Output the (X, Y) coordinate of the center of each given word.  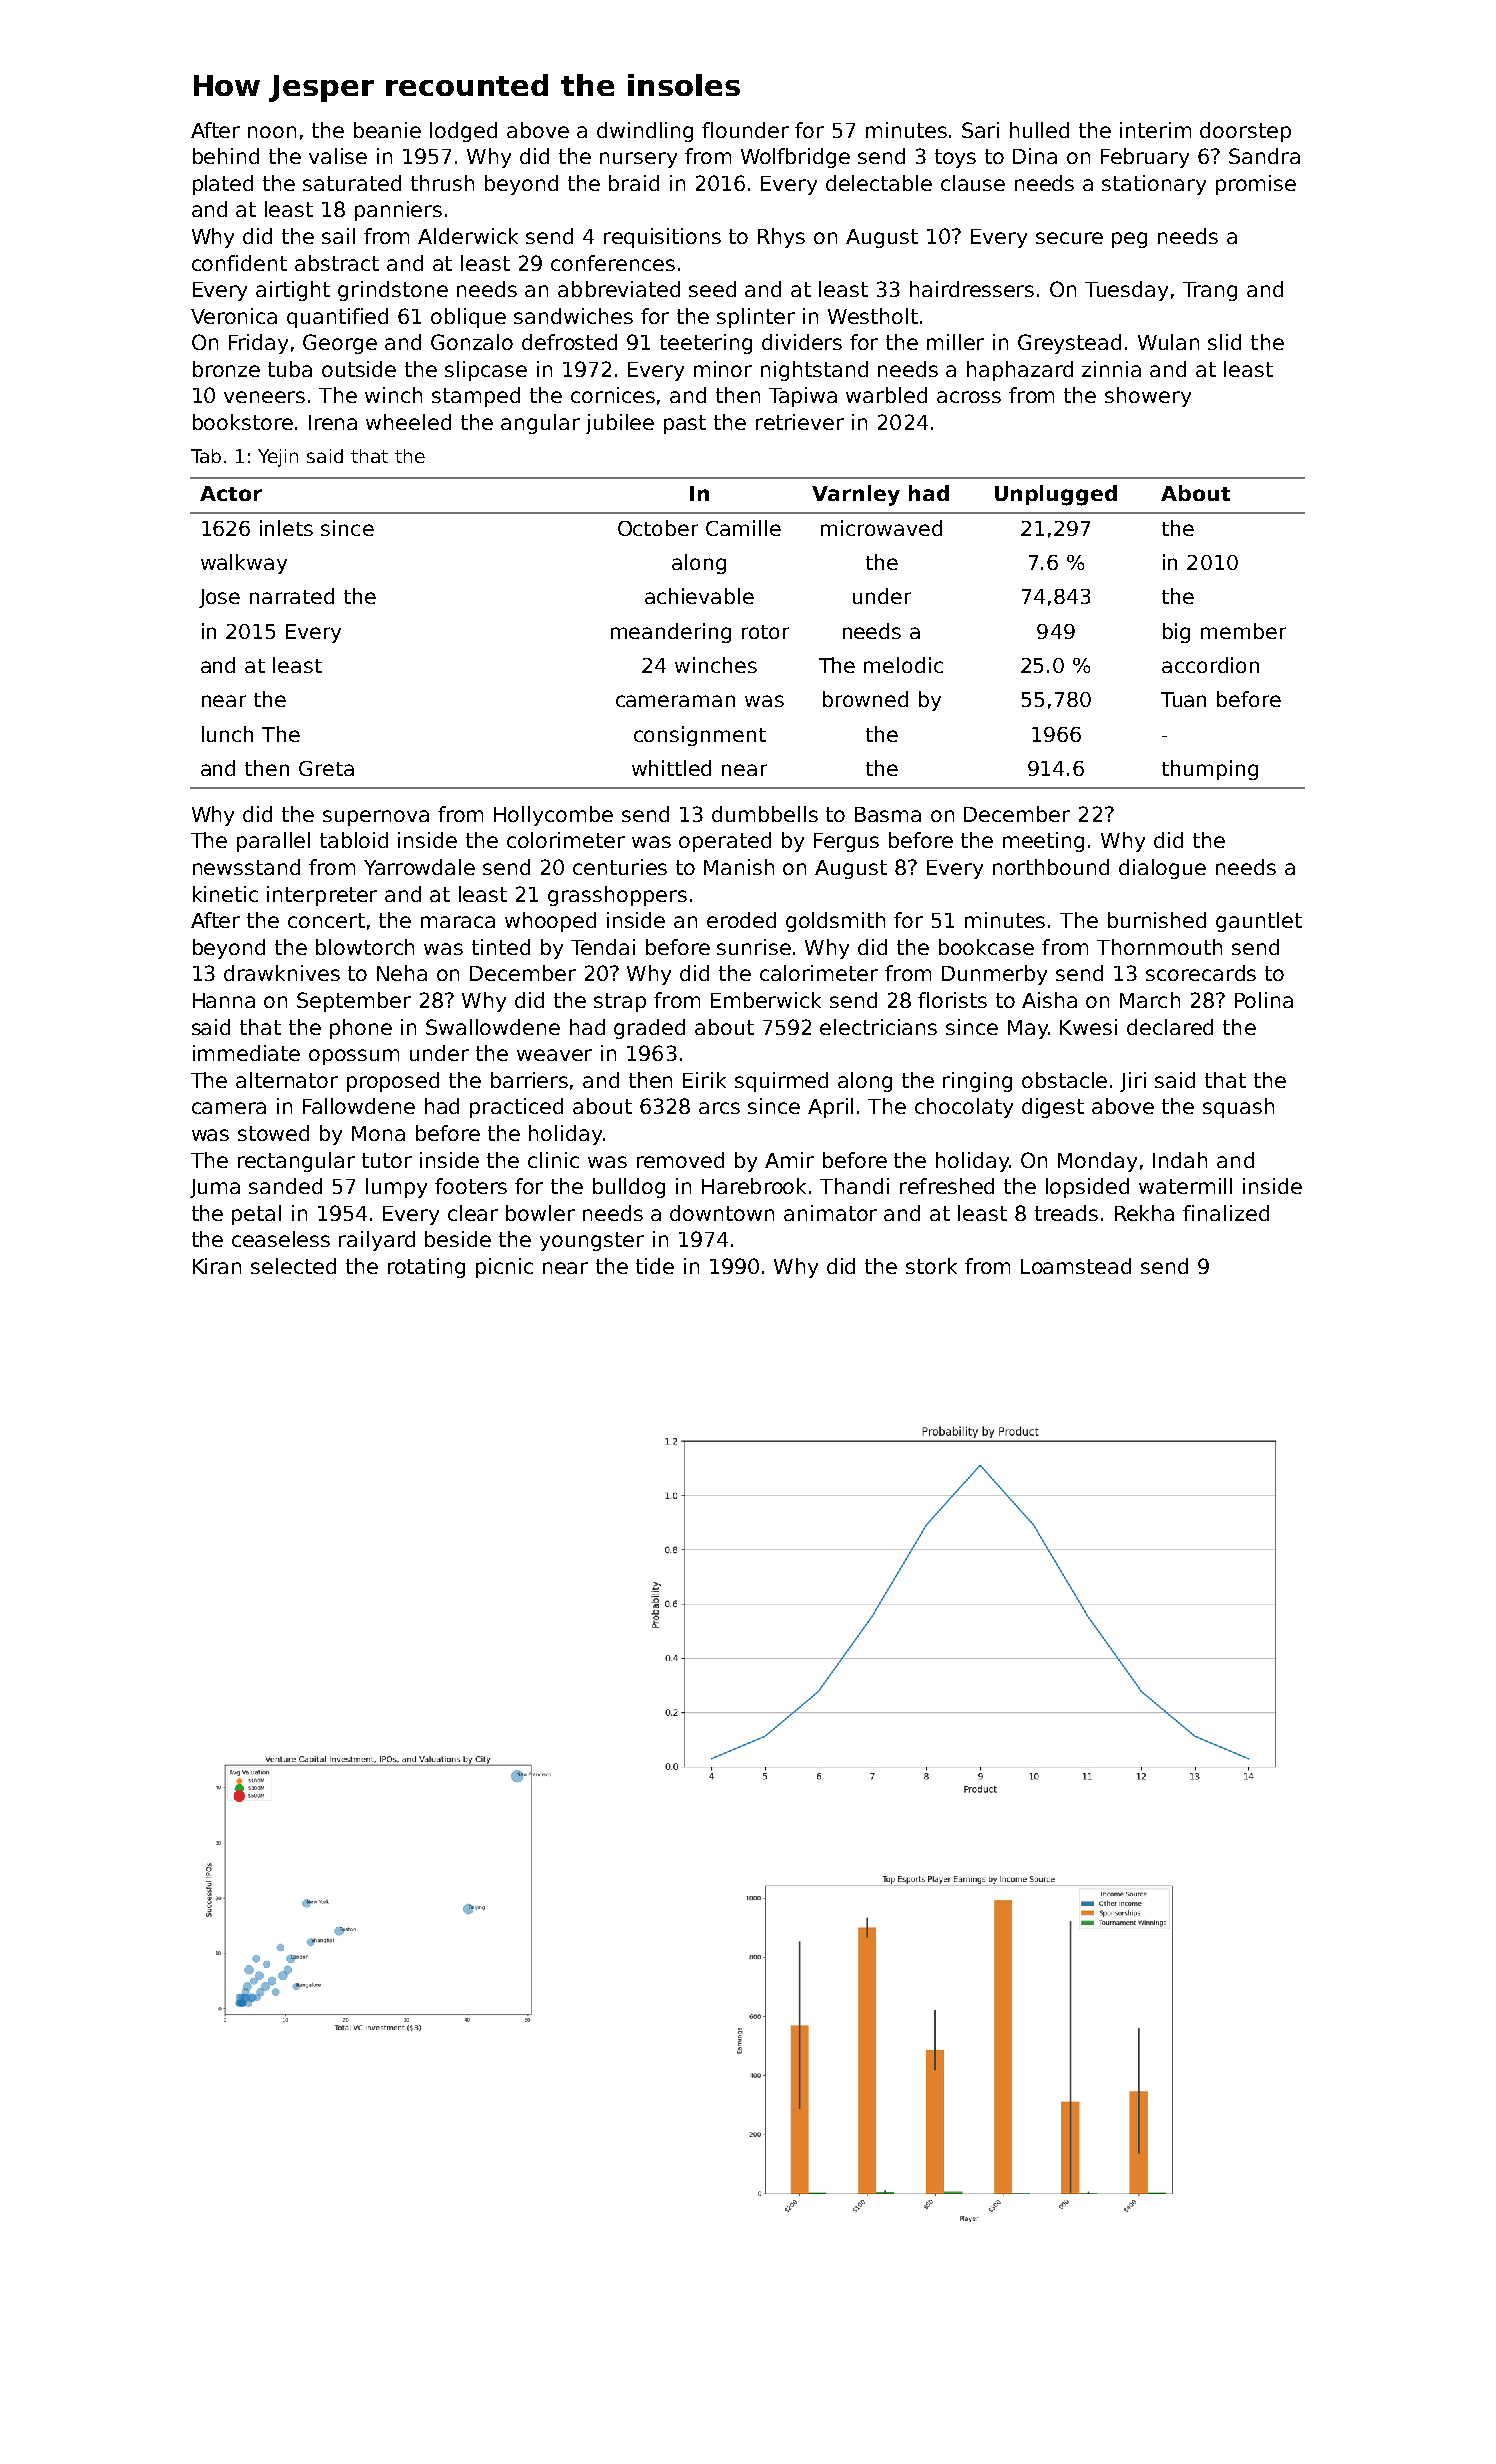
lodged (463, 132)
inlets (286, 528)
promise (1256, 185)
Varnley (856, 495)
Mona (378, 1133)
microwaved (881, 528)
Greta (326, 768)
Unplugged (1056, 495)
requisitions (662, 238)
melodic (903, 665)
